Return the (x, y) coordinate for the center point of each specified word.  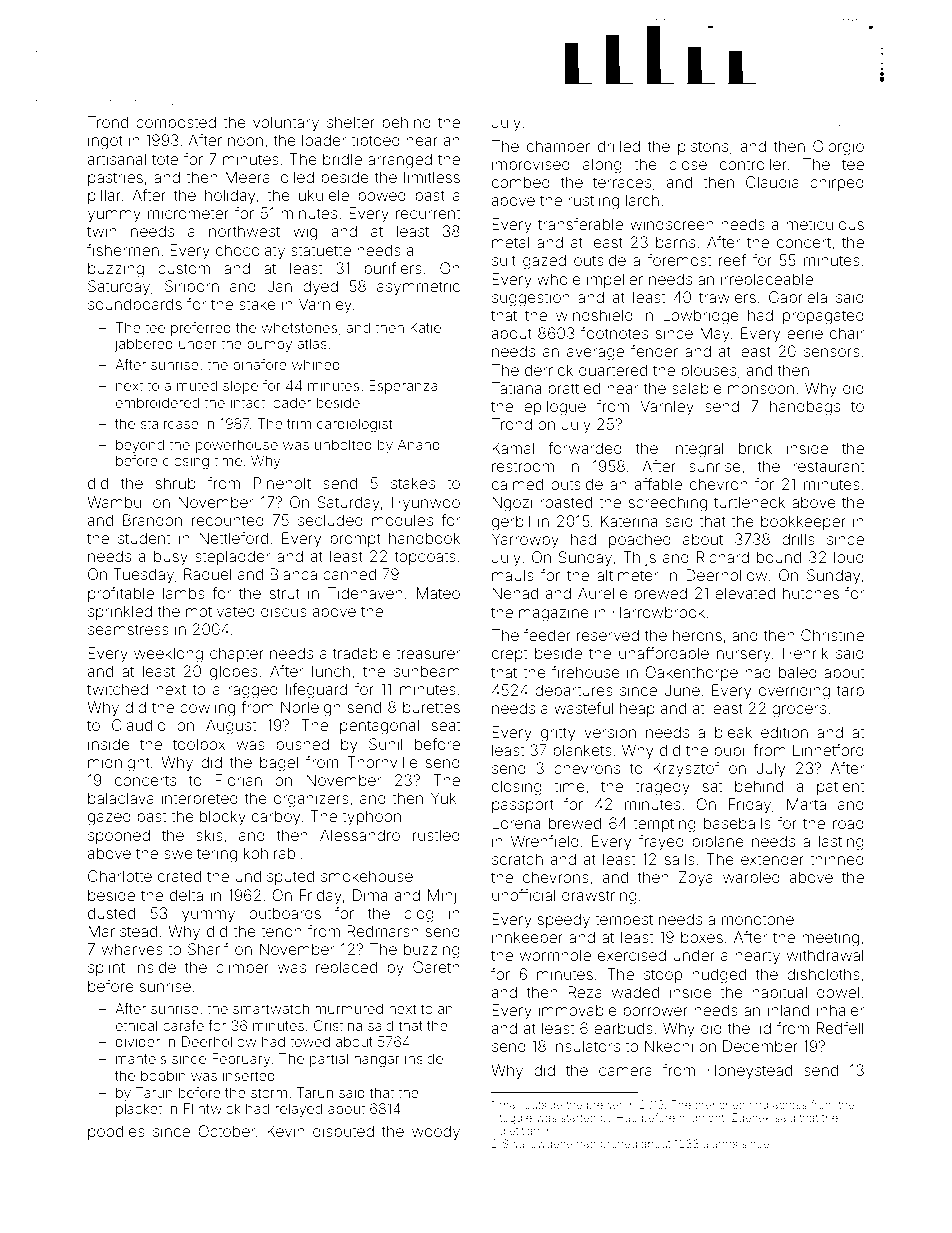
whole (559, 279)
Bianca (293, 574)
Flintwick (212, 1108)
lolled (295, 177)
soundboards (135, 304)
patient (840, 787)
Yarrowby (525, 541)
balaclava (121, 798)
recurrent (428, 213)
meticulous (825, 224)
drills (798, 539)
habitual (779, 992)
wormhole (555, 955)
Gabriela (798, 297)
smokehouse (367, 876)
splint (106, 968)
